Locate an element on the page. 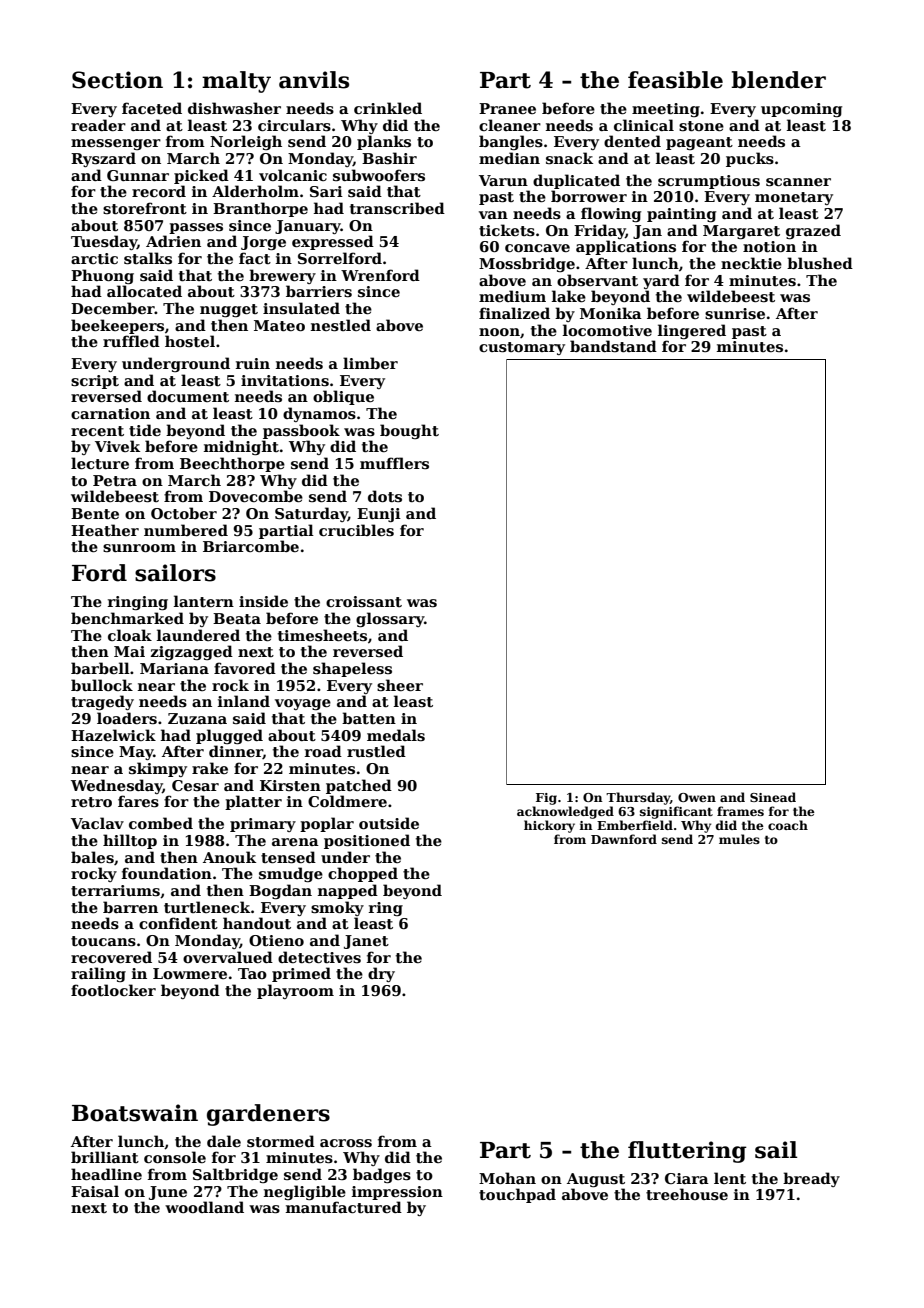  Heather is located at coordinates (105, 530).
